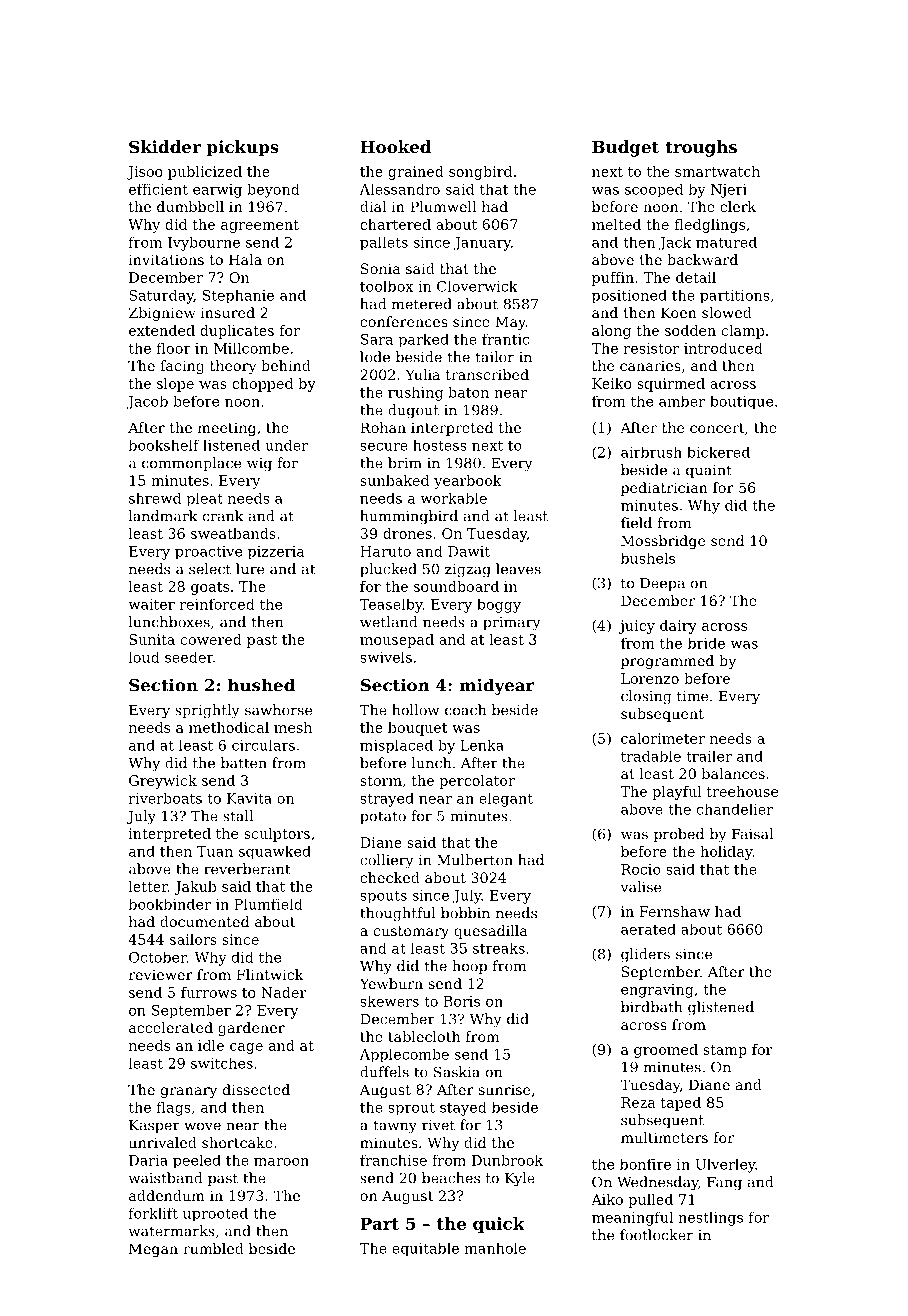 Image resolution: width=908 pixels, height=1316 pixels. What do you see at coordinates (217, 191) in the document?
I see `earwig` at bounding box center [217, 191].
